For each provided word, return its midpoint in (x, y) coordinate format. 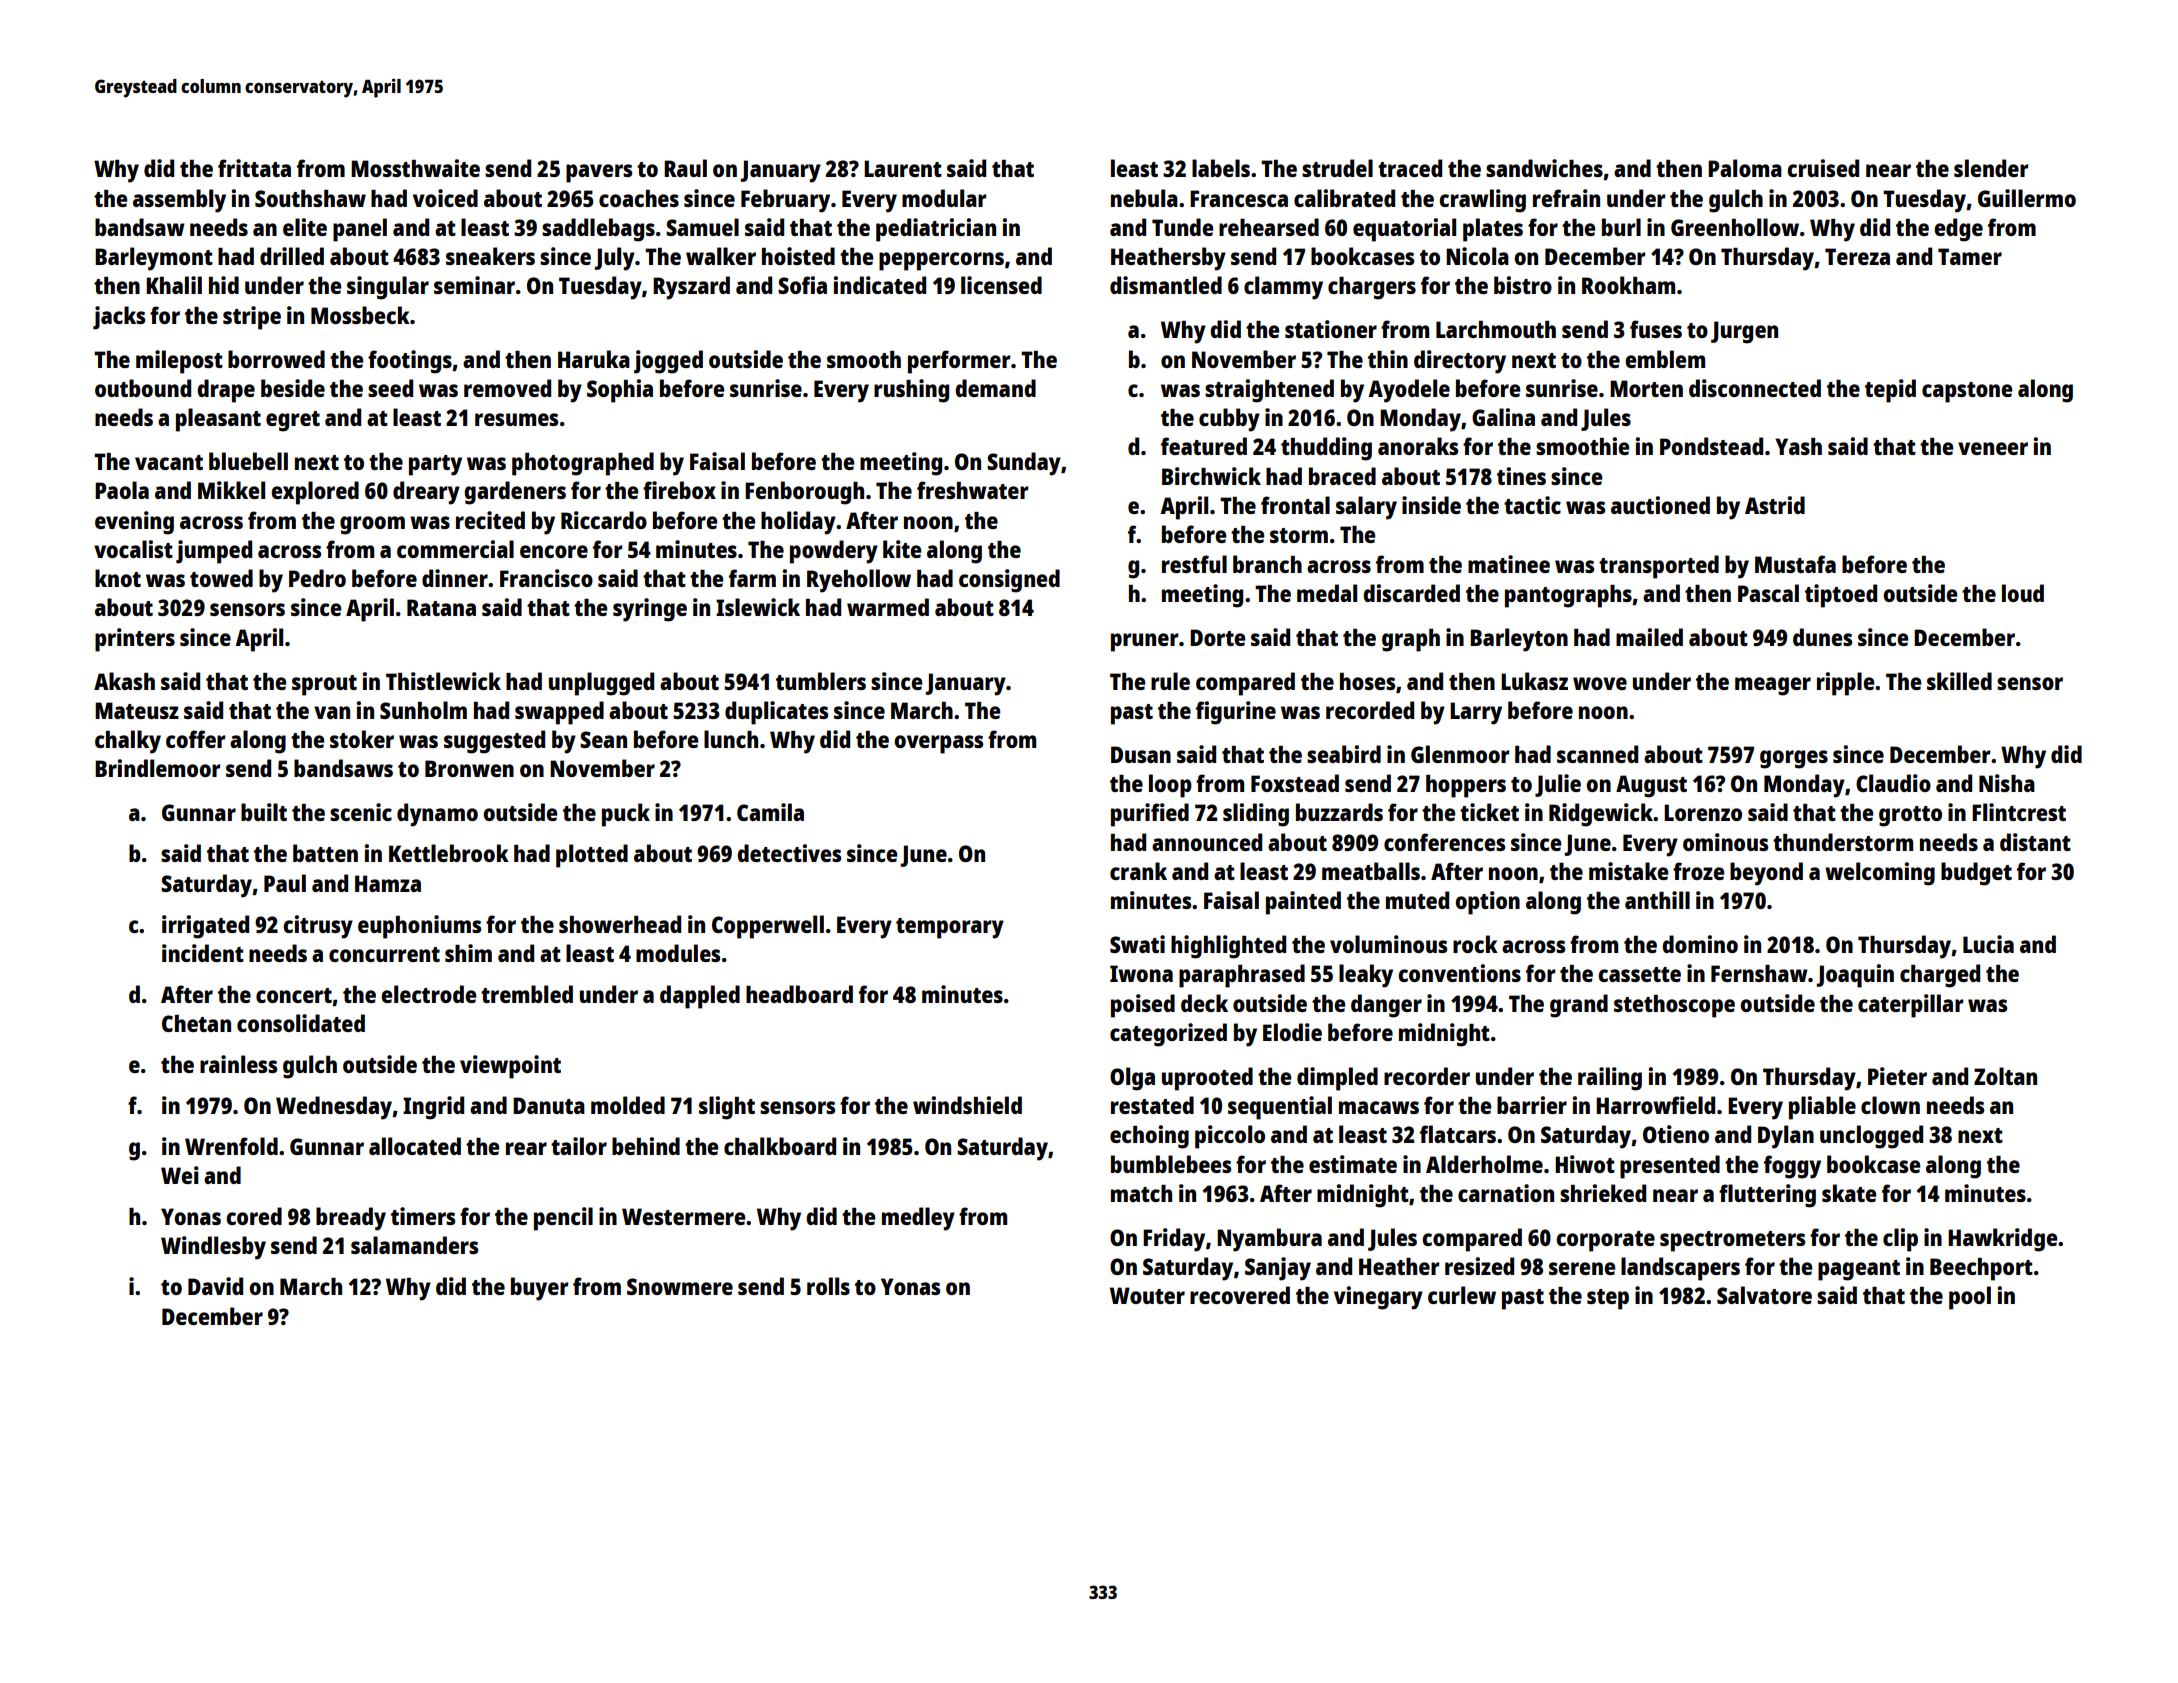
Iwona (1141, 973)
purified (1150, 815)
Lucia (1988, 944)
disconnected (1755, 388)
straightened (1269, 391)
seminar (474, 285)
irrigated (205, 927)
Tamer (1970, 256)
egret (293, 421)
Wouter (1147, 1295)
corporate (1605, 1241)
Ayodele (1409, 391)
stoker (362, 739)
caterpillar (1911, 1006)
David (215, 1286)
